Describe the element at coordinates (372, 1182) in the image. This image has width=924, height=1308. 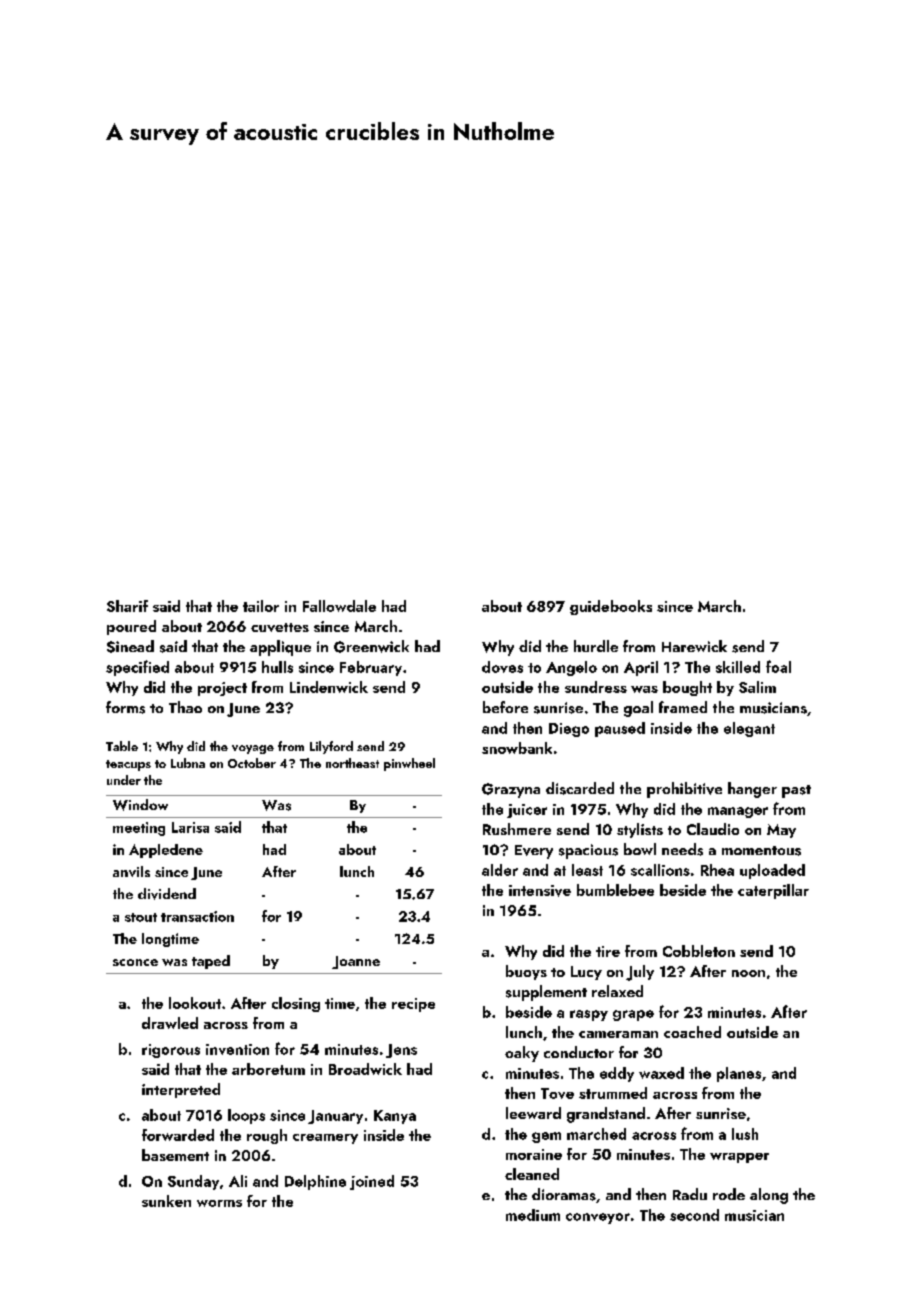
I see `joined` at that location.
